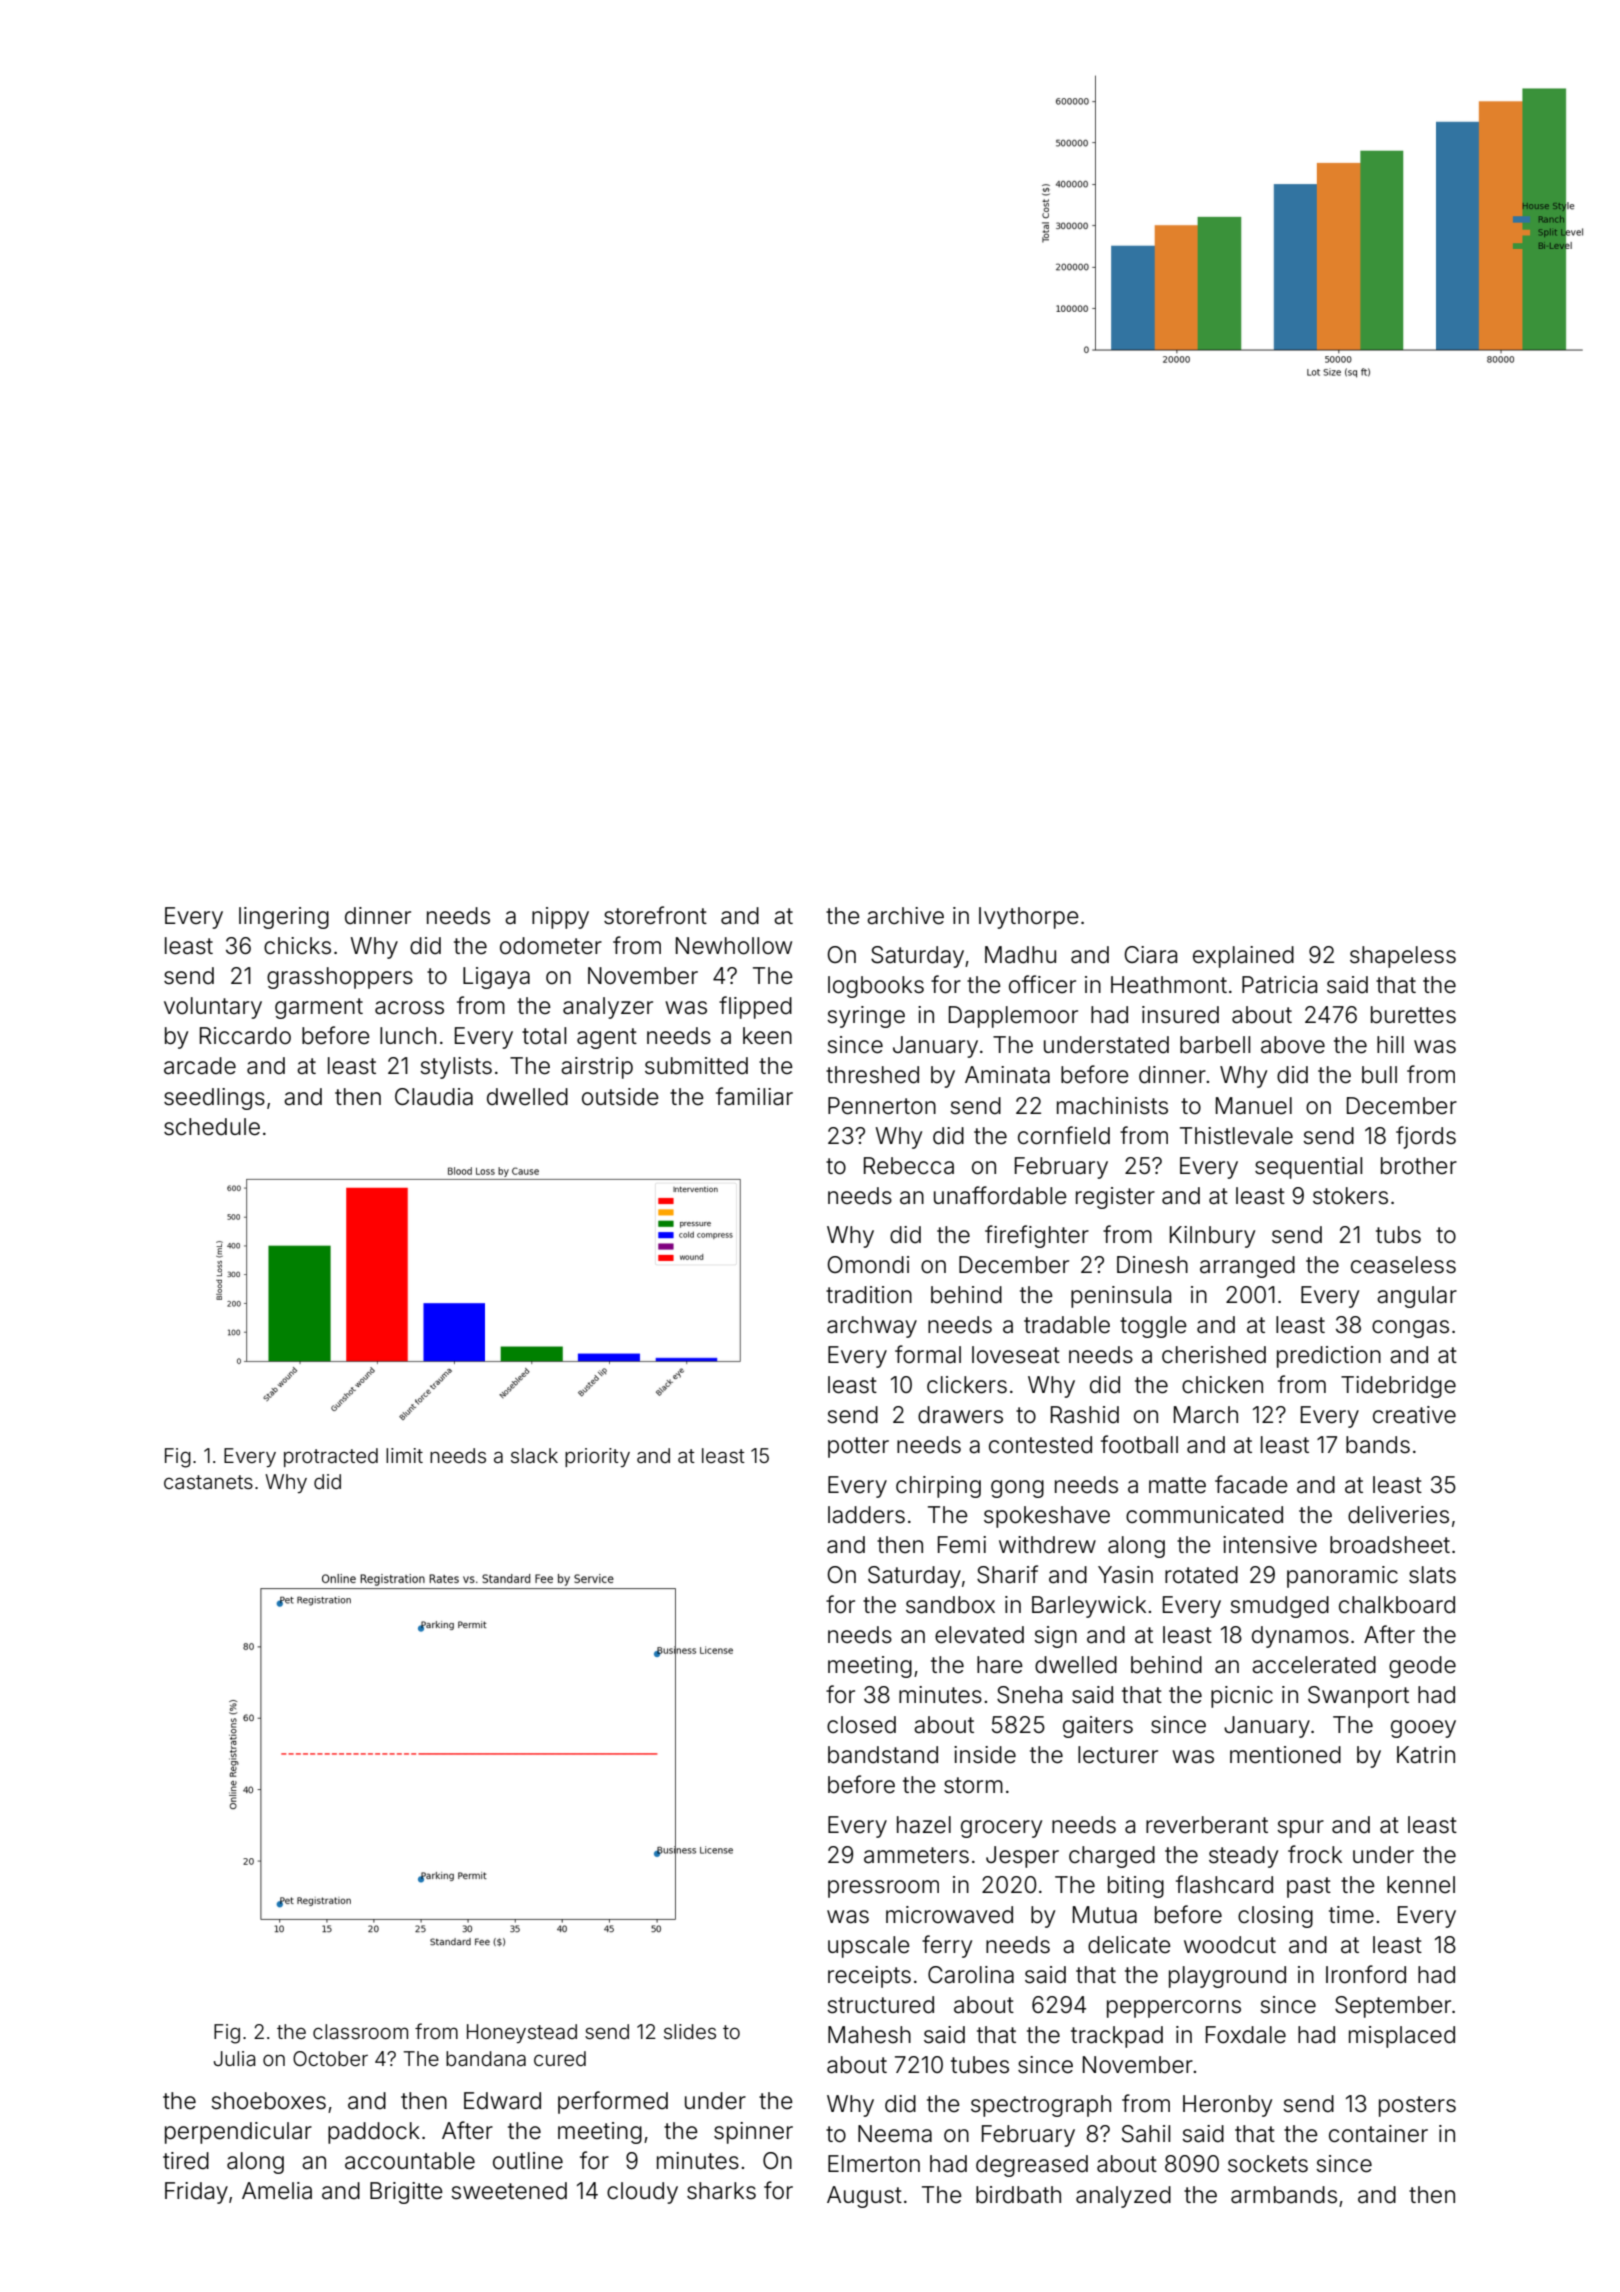 This screenshot has width=1620, height=2292. Describe the element at coordinates (1390, 1044) in the screenshot. I see `hill` at that location.
